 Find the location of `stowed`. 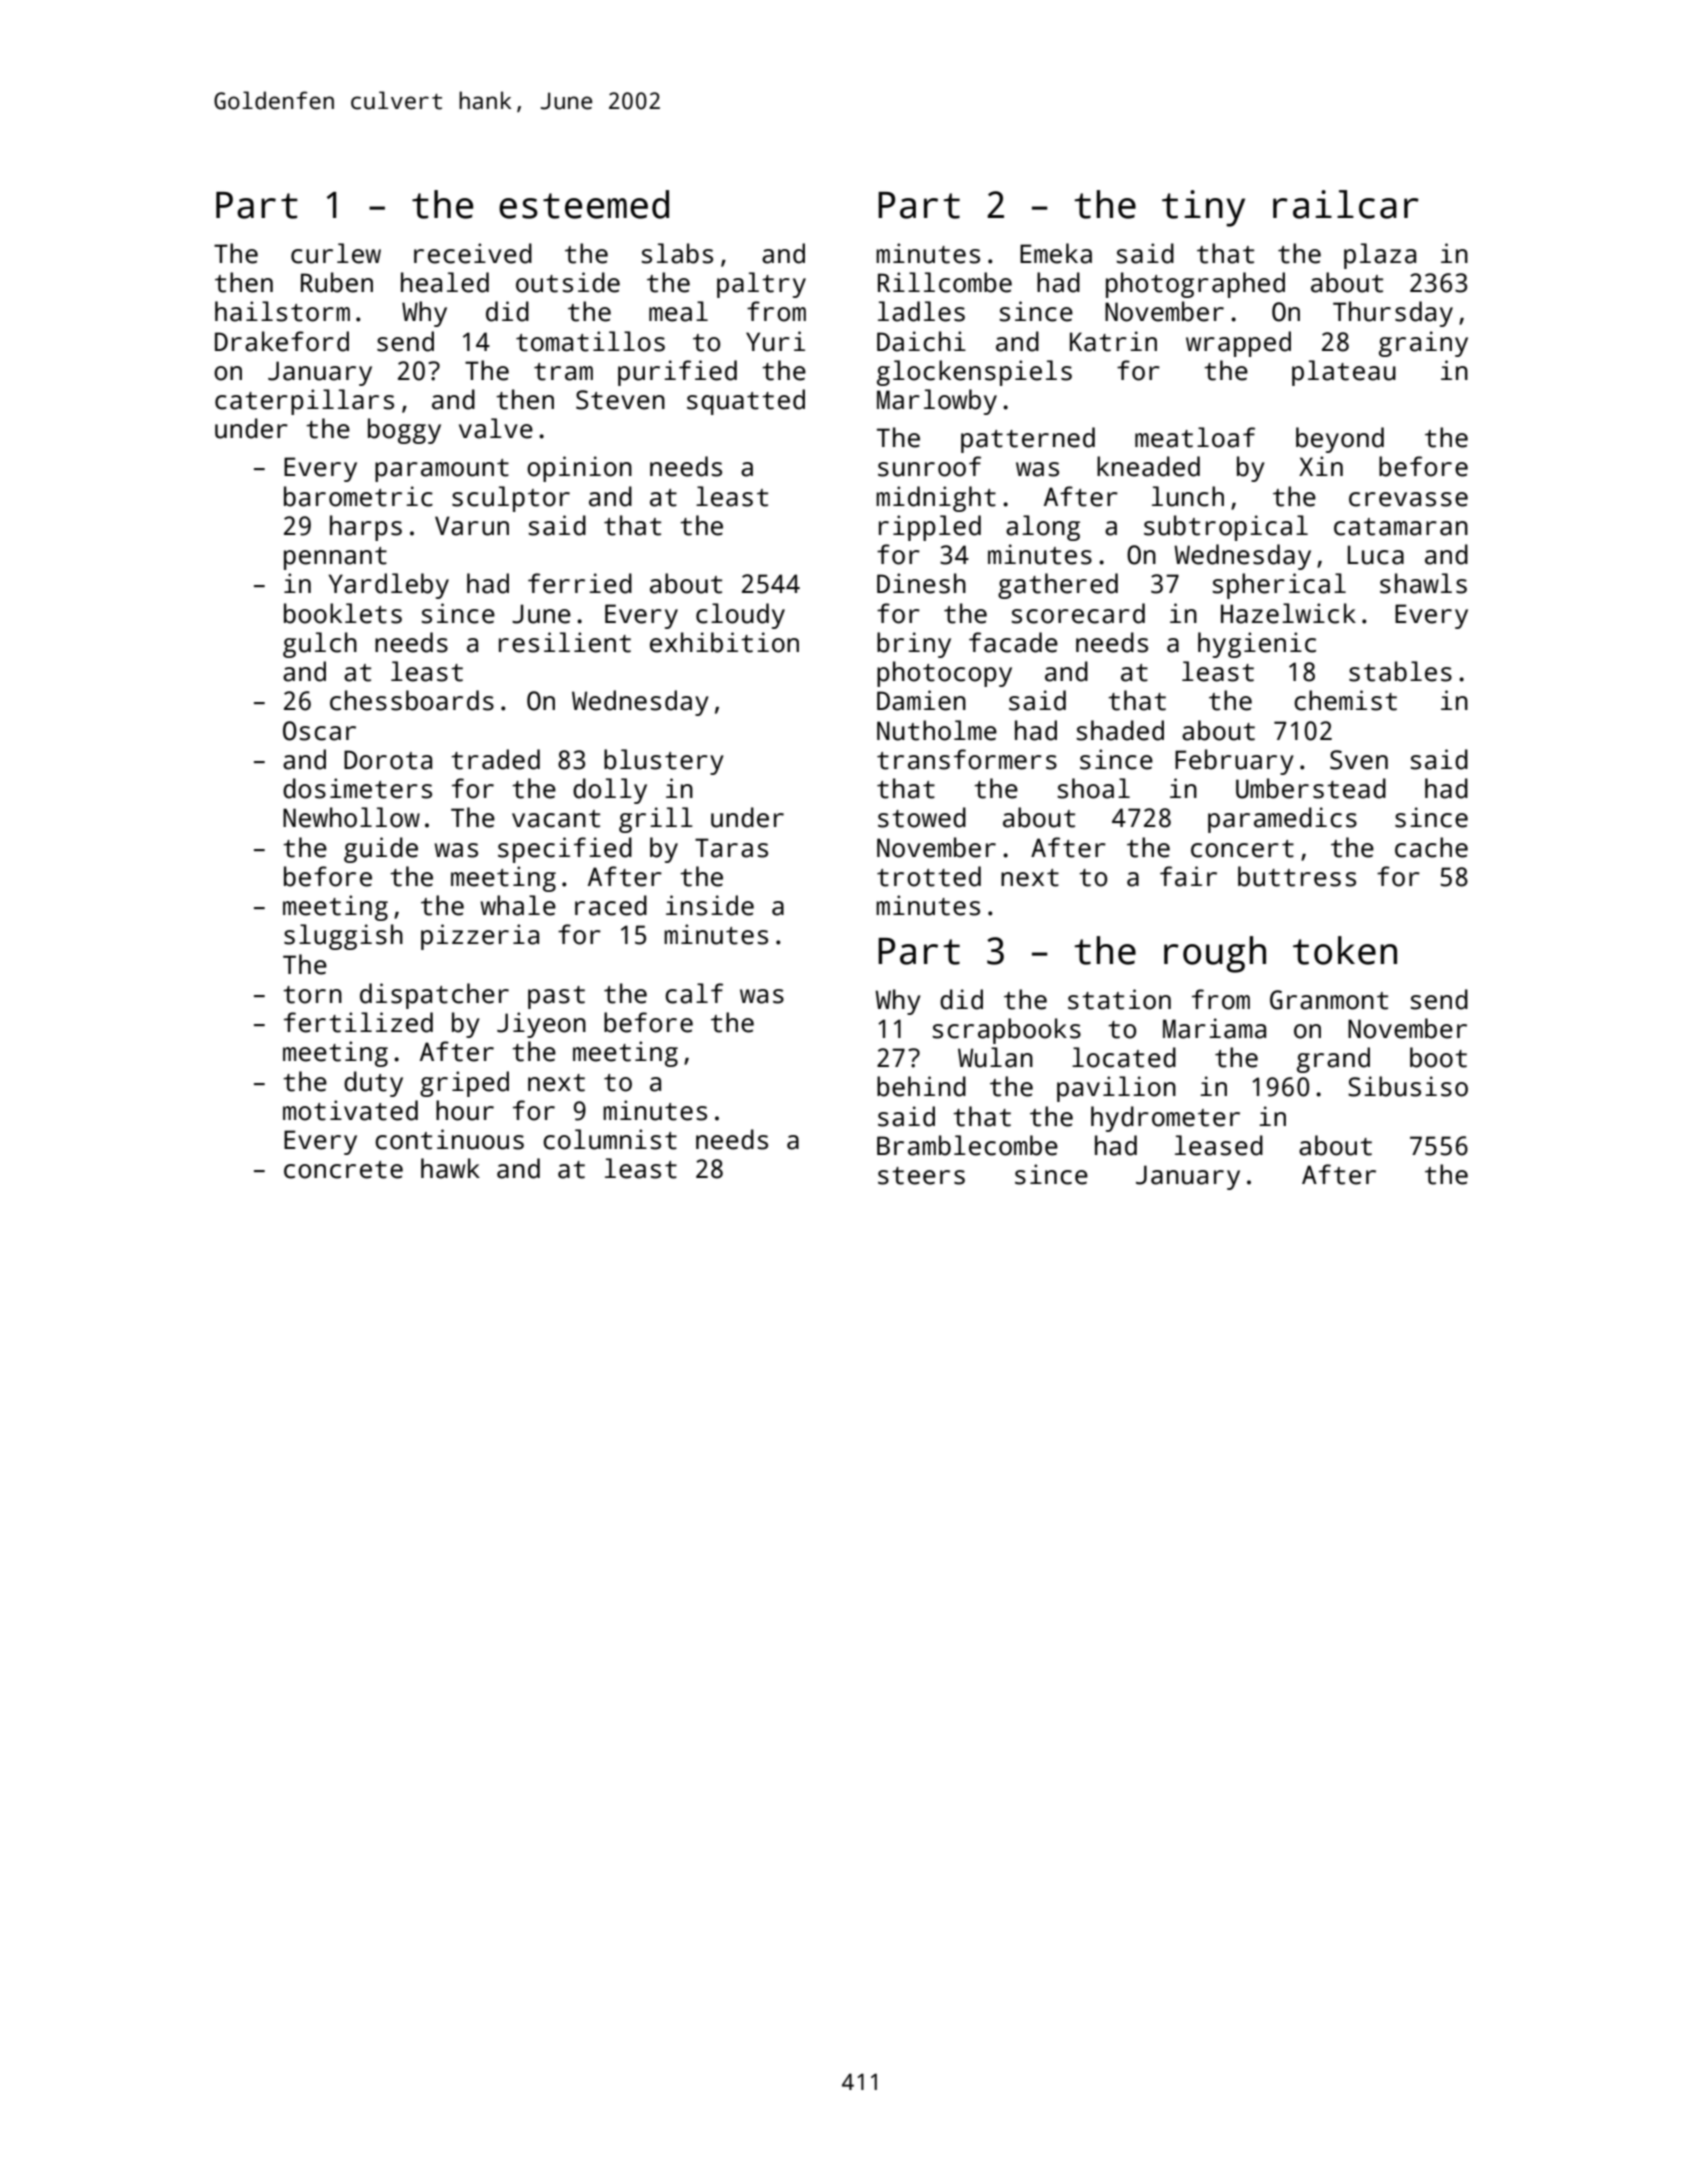

stowed is located at coordinates (922, 817).
